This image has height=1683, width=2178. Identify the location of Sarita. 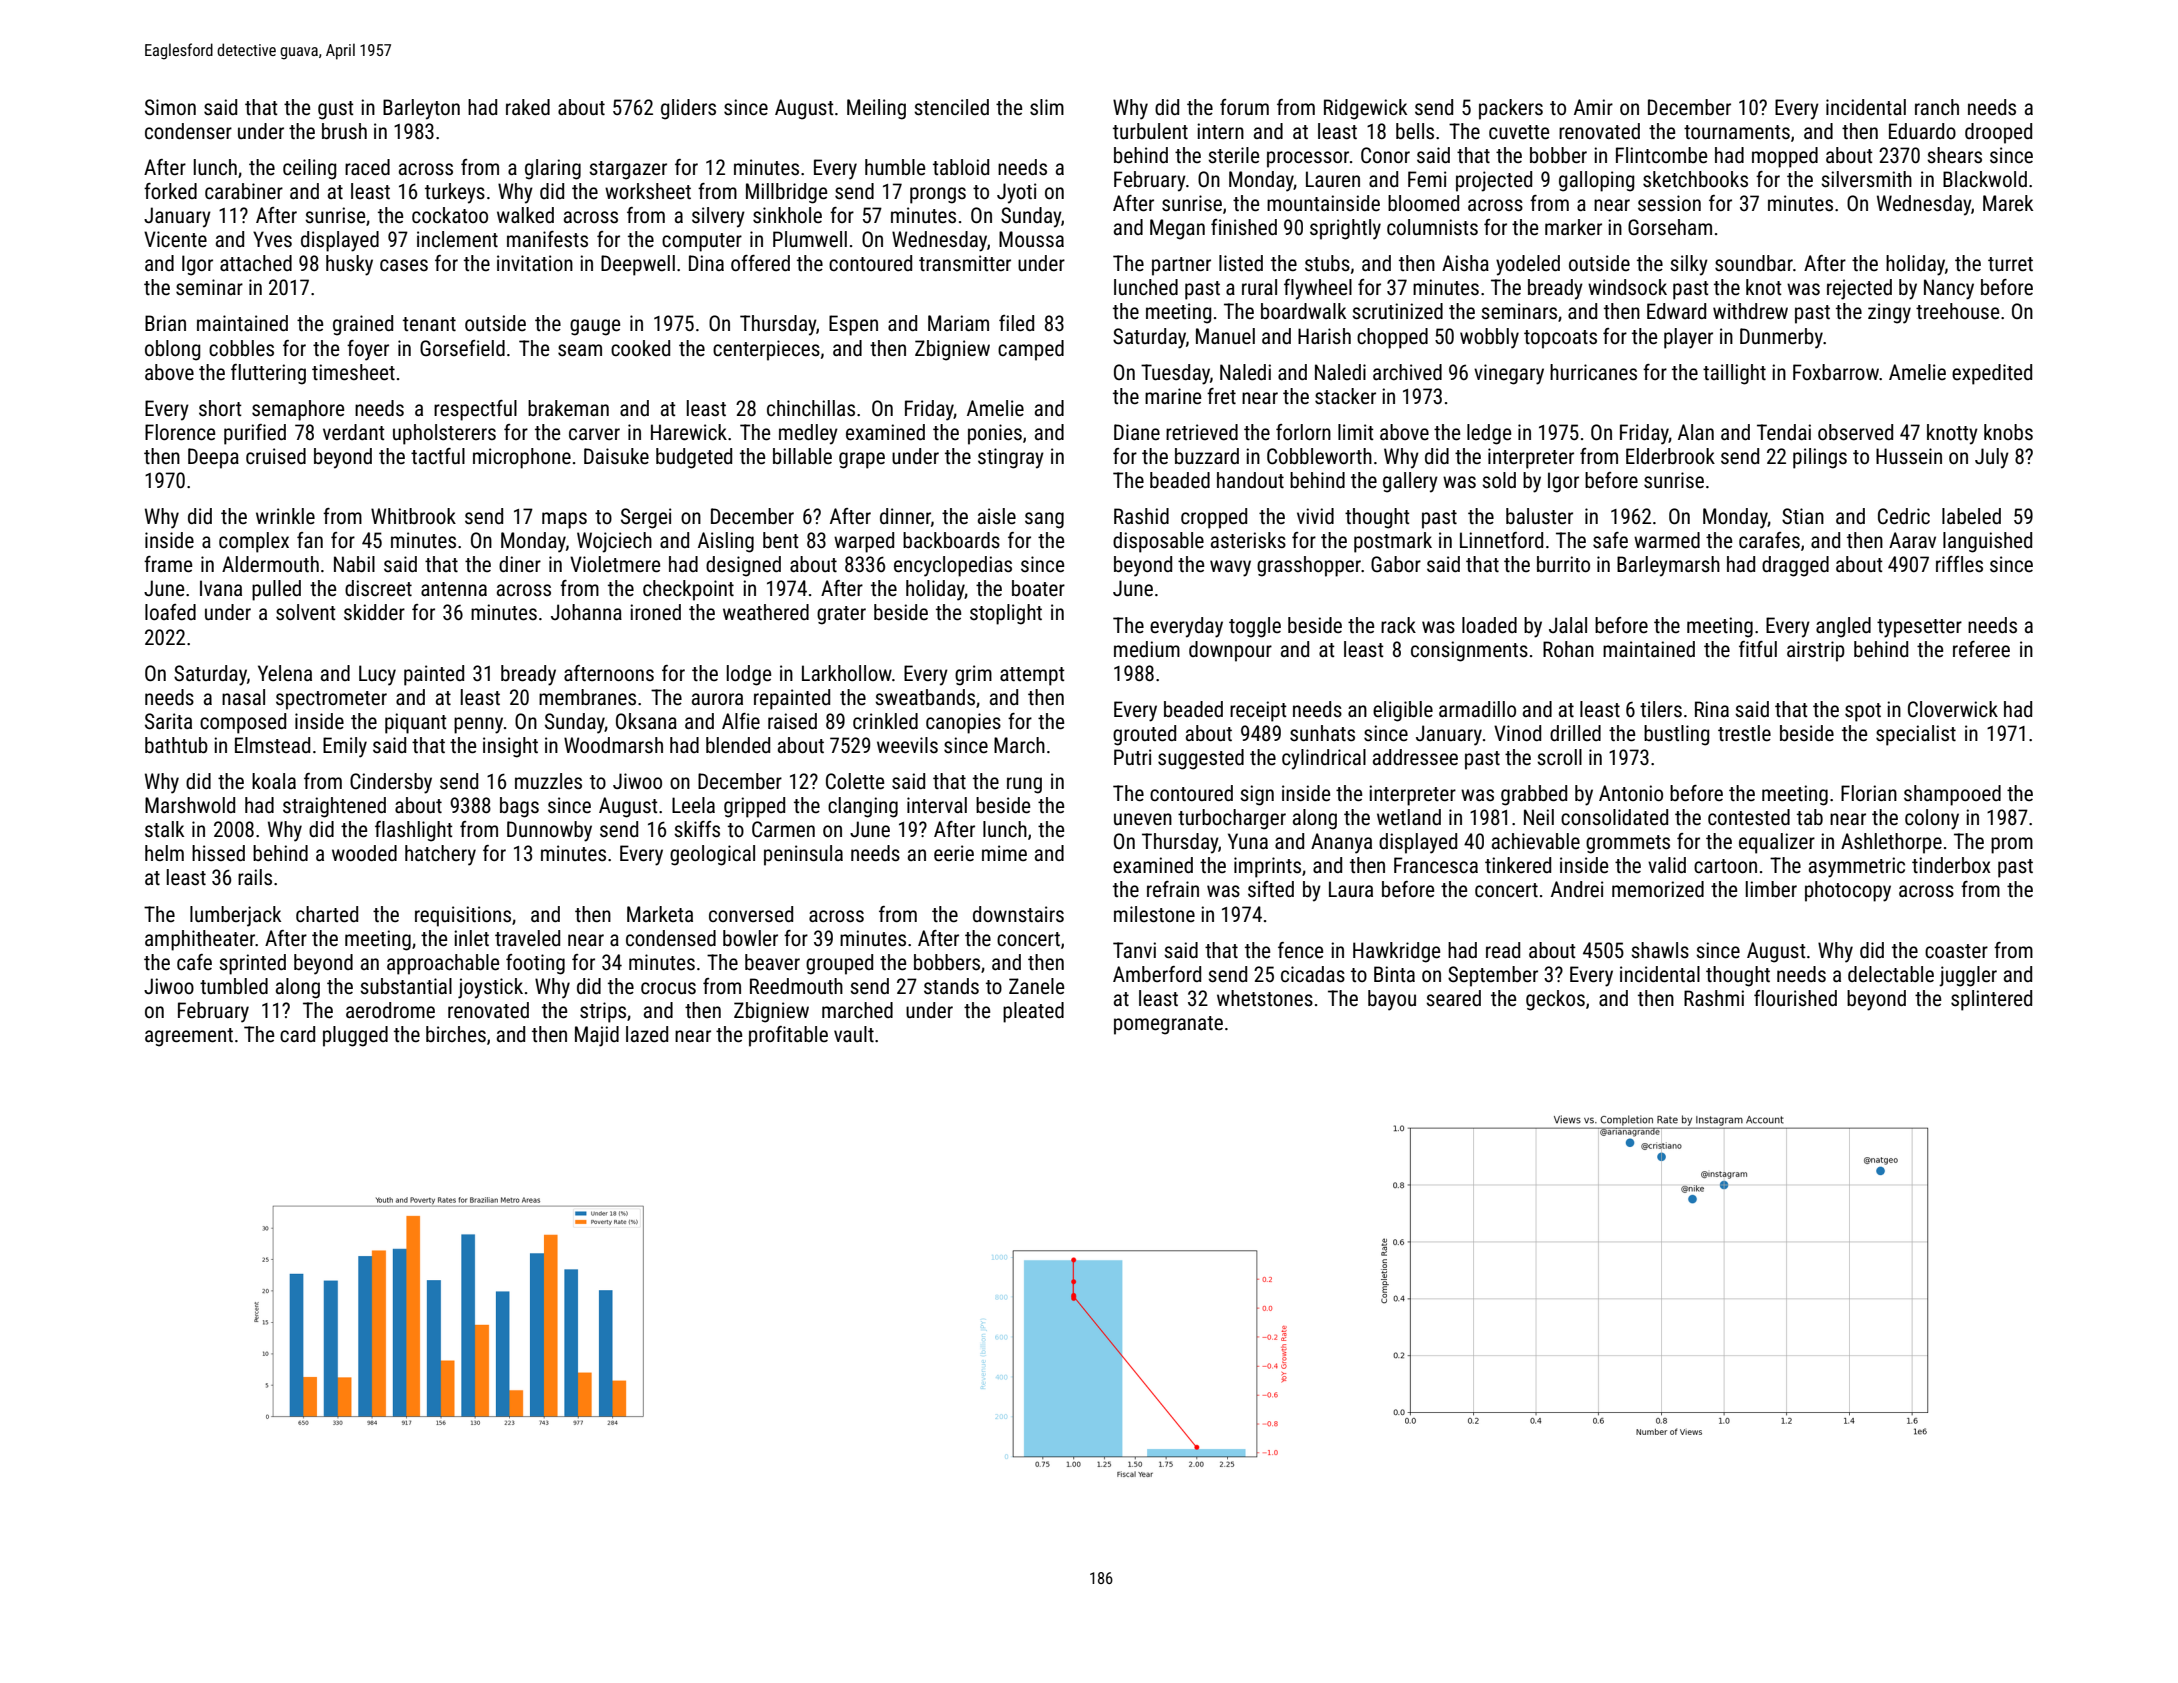
(168, 721).
